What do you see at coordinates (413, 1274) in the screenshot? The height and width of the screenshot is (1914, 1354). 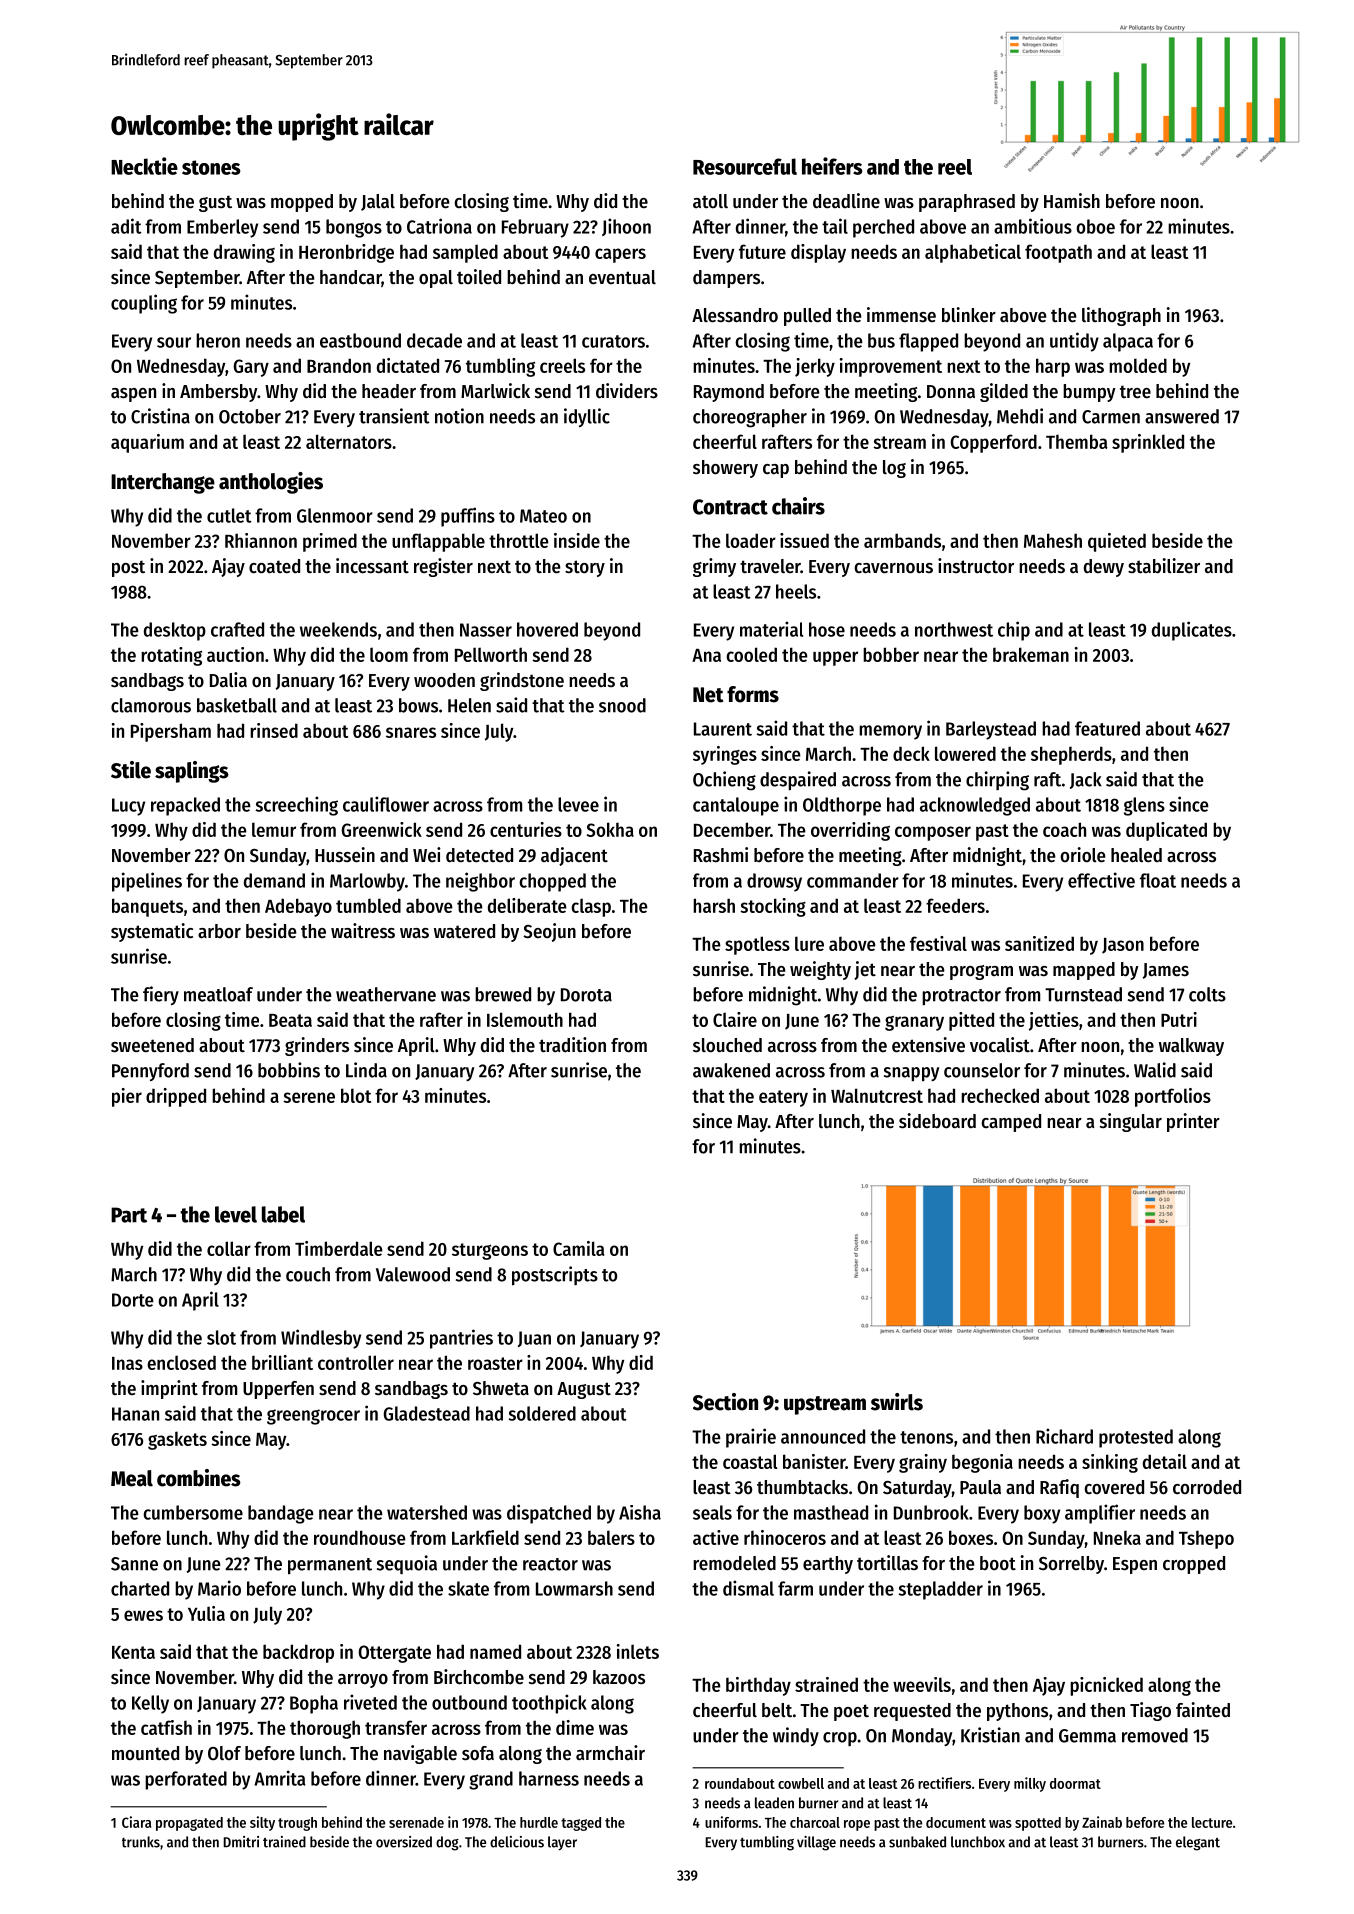 I see `Valewood` at bounding box center [413, 1274].
